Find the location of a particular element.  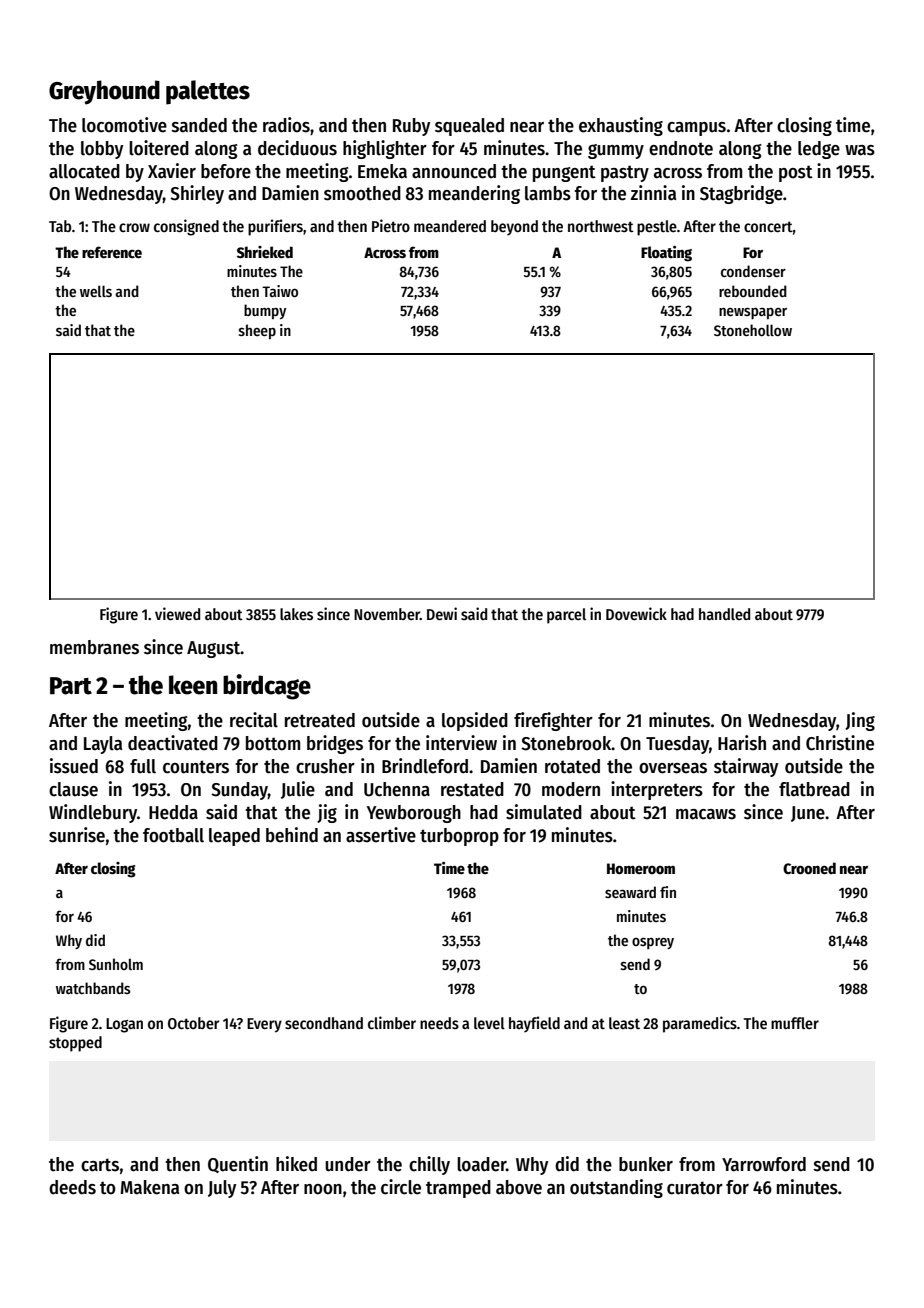

Dewi is located at coordinates (442, 613).
